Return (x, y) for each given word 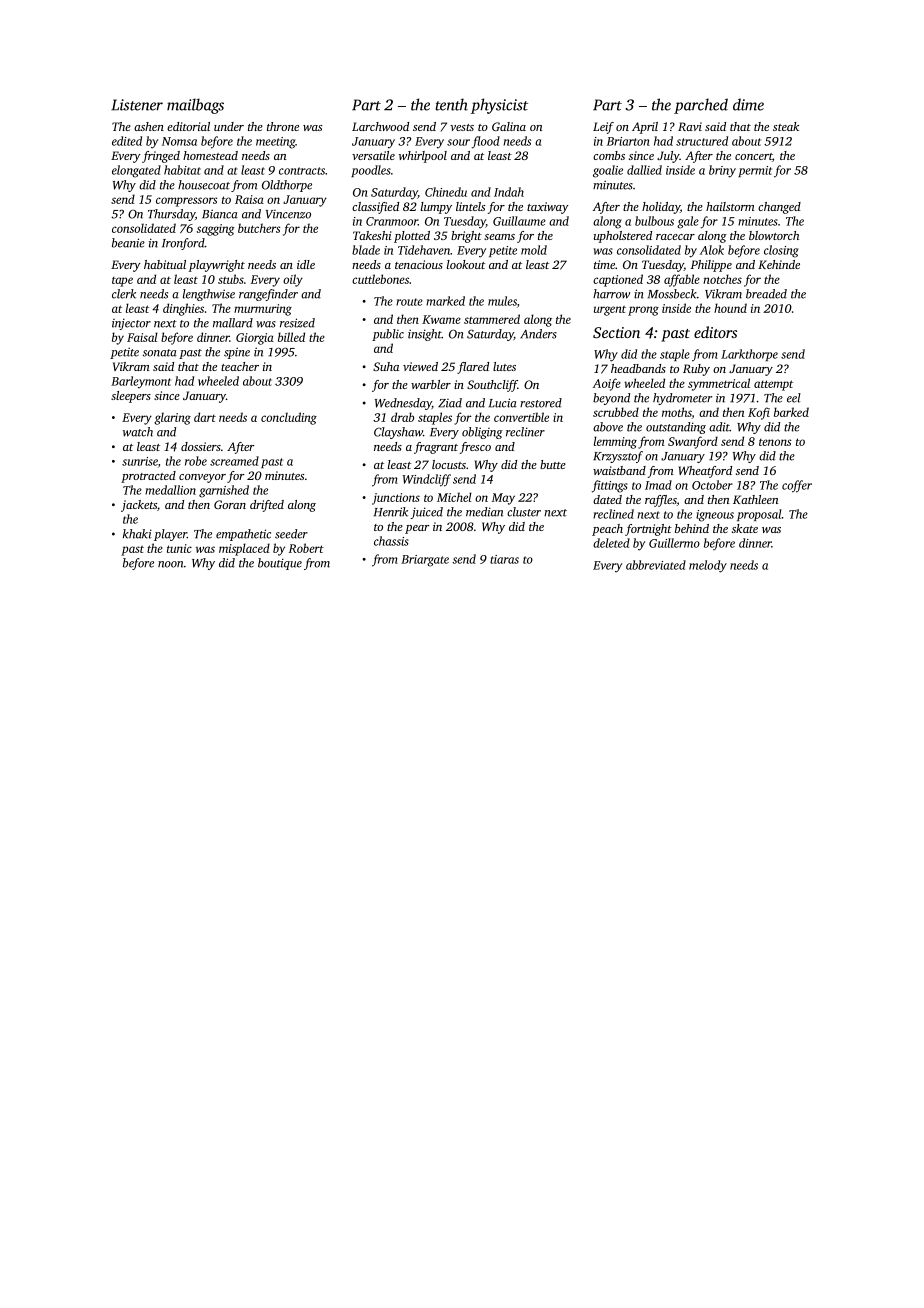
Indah (509, 192)
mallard (233, 323)
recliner (525, 432)
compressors (186, 202)
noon (170, 564)
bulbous (654, 221)
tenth (452, 104)
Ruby (696, 370)
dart (205, 417)
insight (425, 335)
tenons (775, 442)
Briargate (425, 561)
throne (283, 126)
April (645, 128)
